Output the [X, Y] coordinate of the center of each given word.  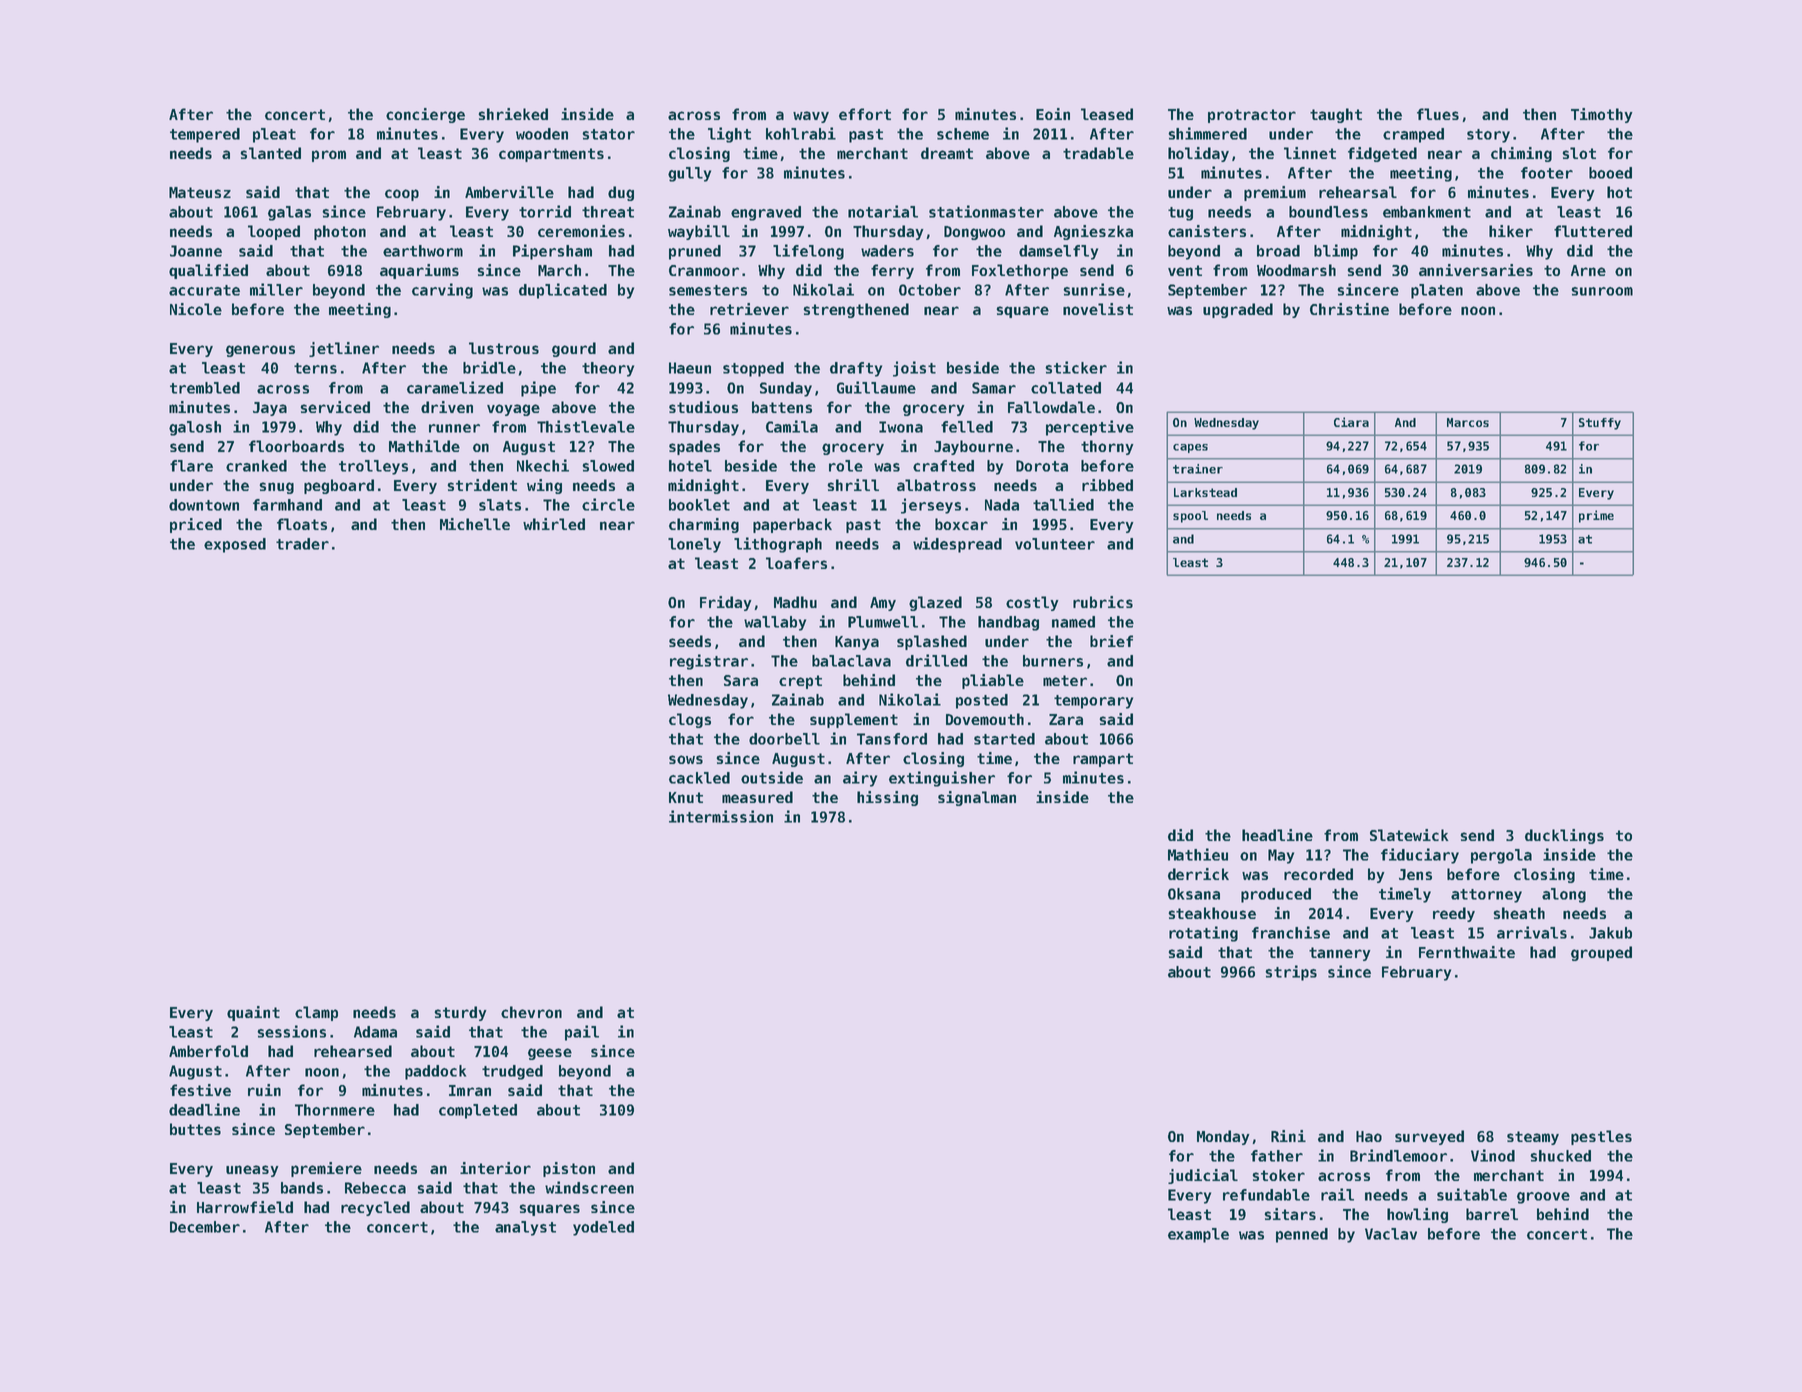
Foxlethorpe [1020, 271]
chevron [531, 1012]
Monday [1223, 1137]
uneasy [252, 1171]
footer [1547, 173]
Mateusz [200, 192]
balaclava [851, 661]
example [1198, 1235]
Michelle [475, 524]
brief [1111, 641]
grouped [1601, 953]
